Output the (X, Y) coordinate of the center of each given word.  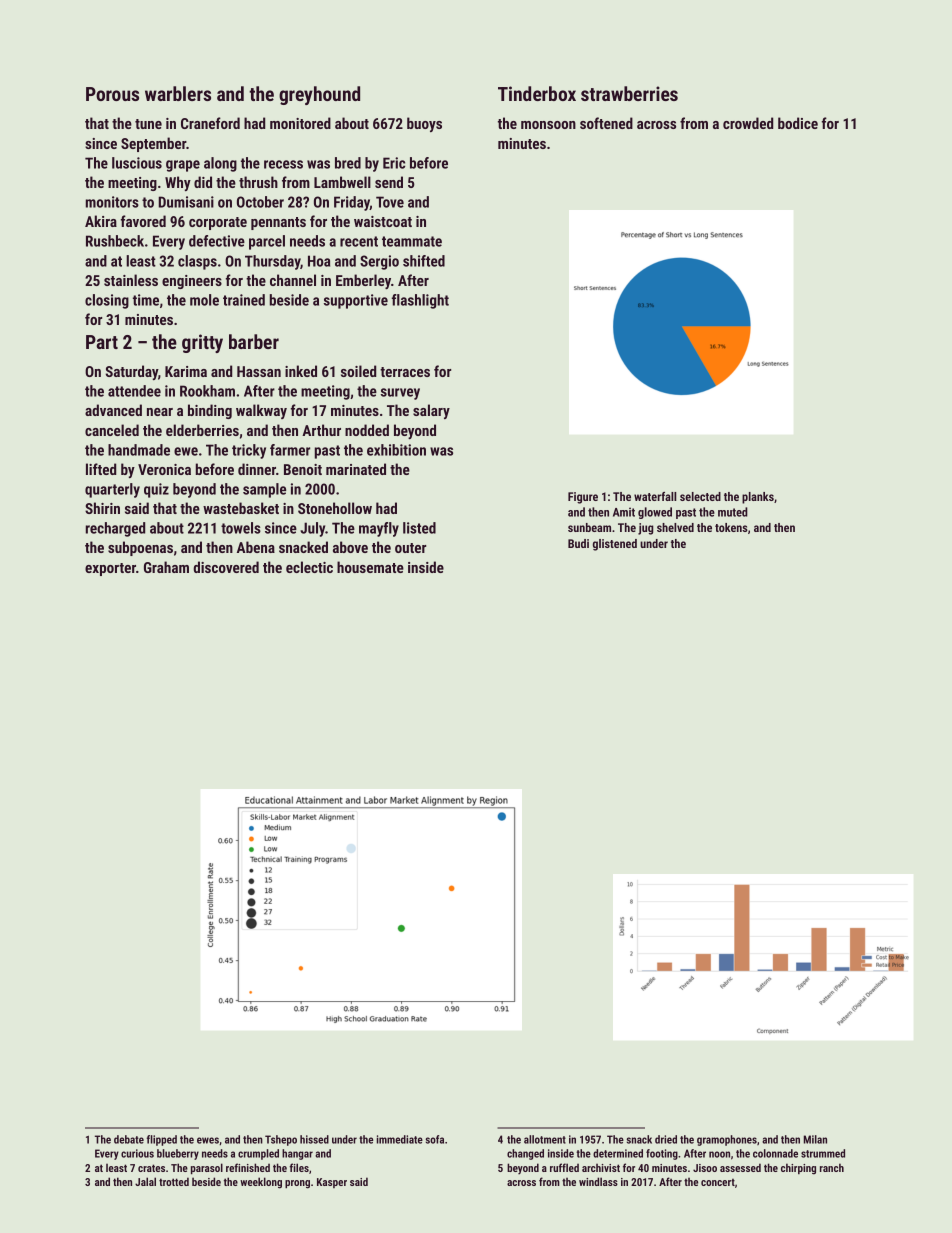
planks (758, 498)
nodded (367, 430)
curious (137, 1153)
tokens (731, 527)
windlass (598, 1181)
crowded (748, 123)
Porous (112, 94)
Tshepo (281, 1140)
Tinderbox (537, 93)
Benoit (303, 469)
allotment (545, 1139)
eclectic (309, 567)
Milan (815, 1139)
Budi (578, 543)
